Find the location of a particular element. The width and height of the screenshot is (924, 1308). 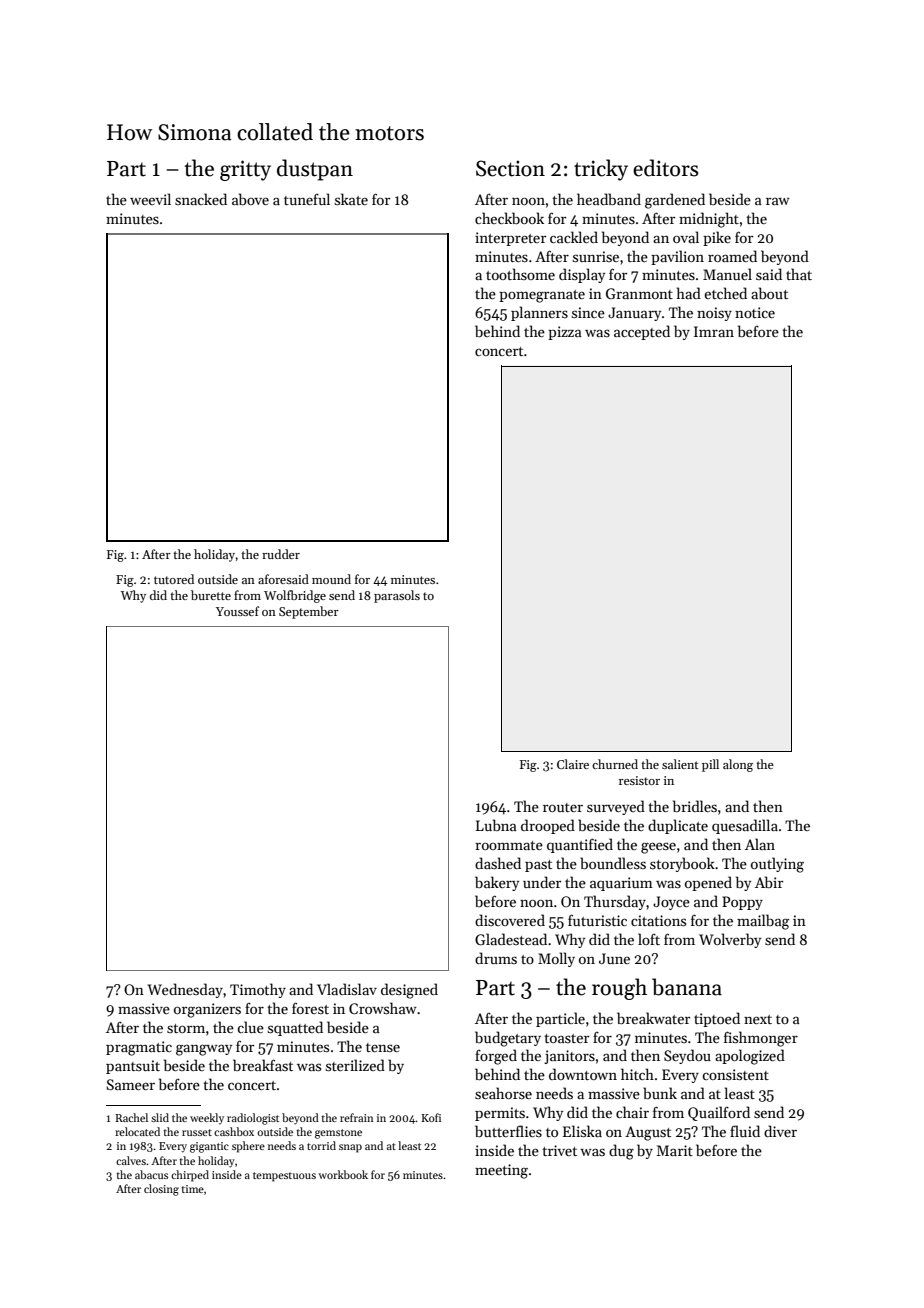

Lubna is located at coordinates (496, 825).
